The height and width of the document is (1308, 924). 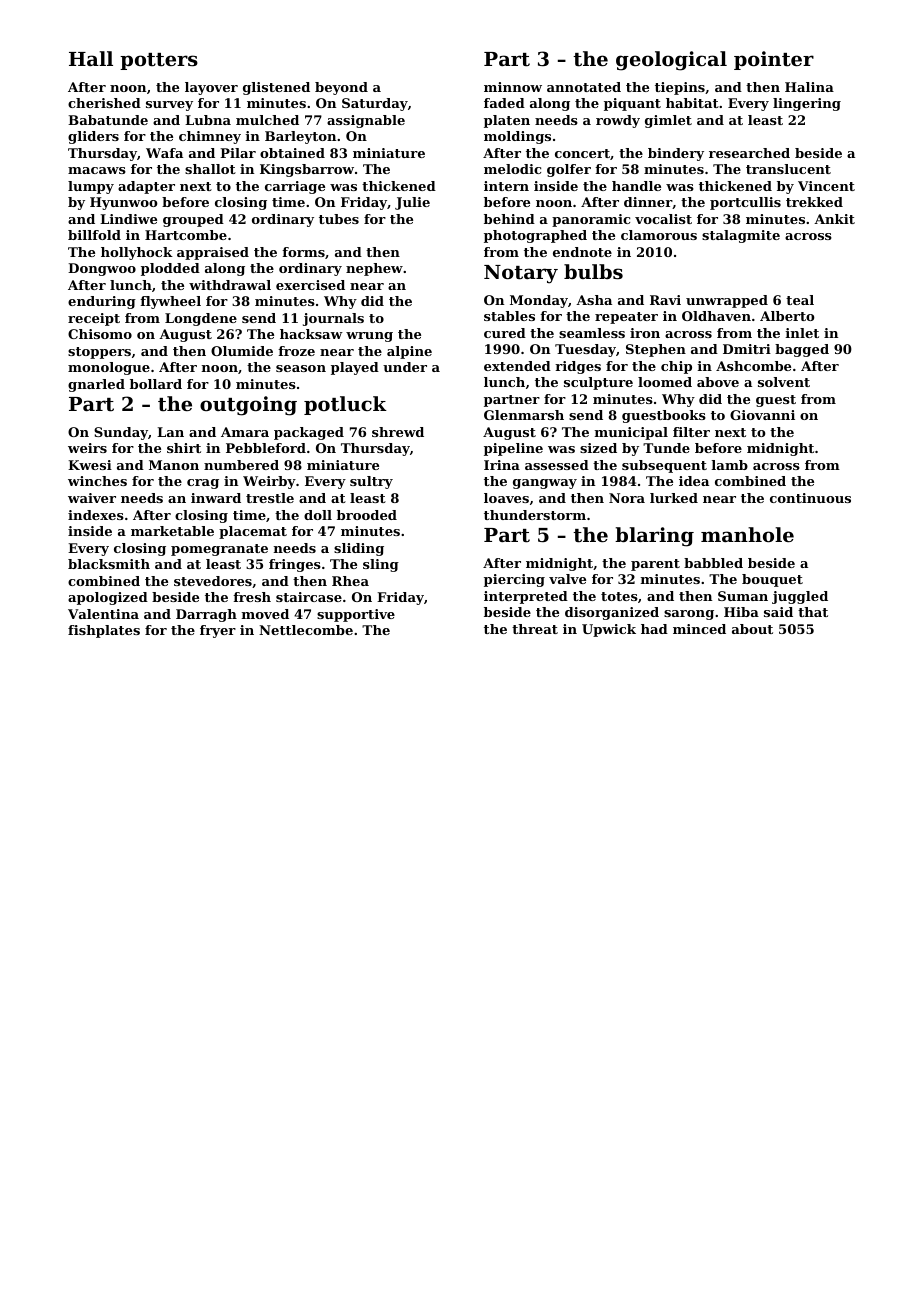 What do you see at coordinates (159, 61) in the document?
I see `potters` at bounding box center [159, 61].
